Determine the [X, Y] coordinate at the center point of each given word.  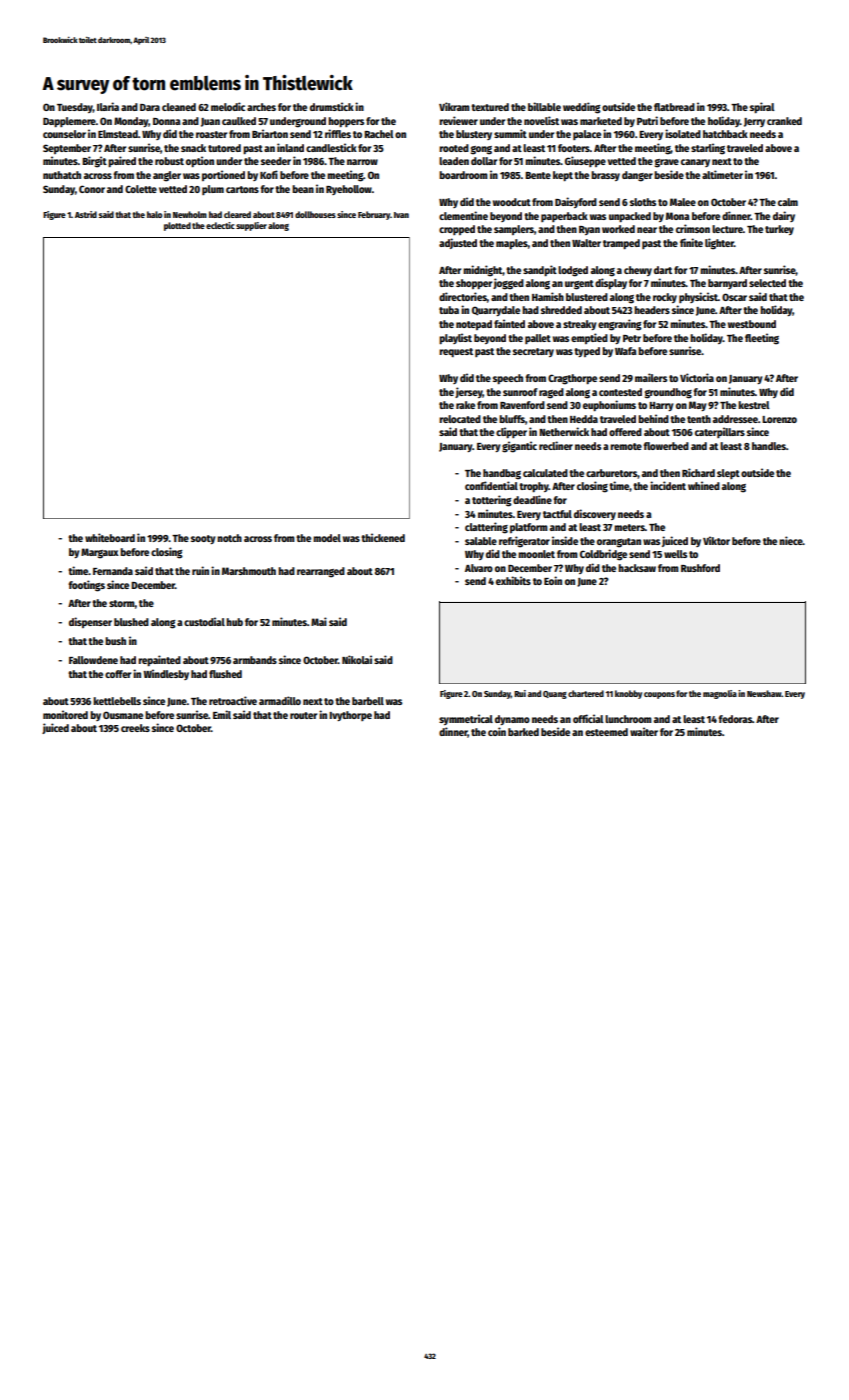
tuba [449, 310]
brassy [605, 176]
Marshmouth [249, 571]
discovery [595, 514]
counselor [64, 134]
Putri [647, 120]
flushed [225, 674]
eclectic [220, 225]
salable [481, 541]
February [374, 215]
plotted [177, 226]
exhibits [513, 580]
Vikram [454, 106]
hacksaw [637, 568]
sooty [203, 539]
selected [767, 283]
